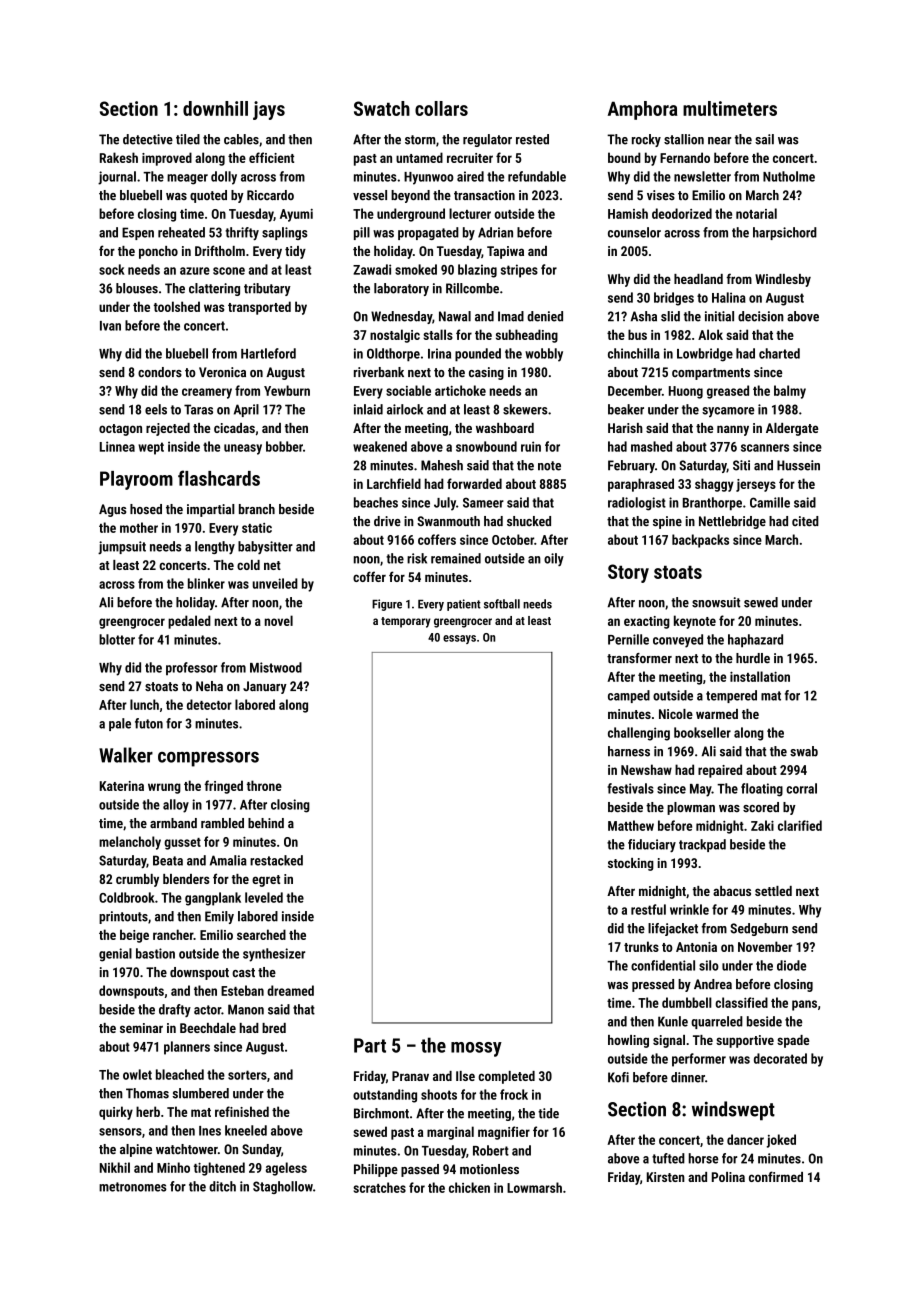 Image resolution: width=924 pixels, height=1308 pixels. What do you see at coordinates (668, 1158) in the screenshot?
I see `tufted` at bounding box center [668, 1158].
